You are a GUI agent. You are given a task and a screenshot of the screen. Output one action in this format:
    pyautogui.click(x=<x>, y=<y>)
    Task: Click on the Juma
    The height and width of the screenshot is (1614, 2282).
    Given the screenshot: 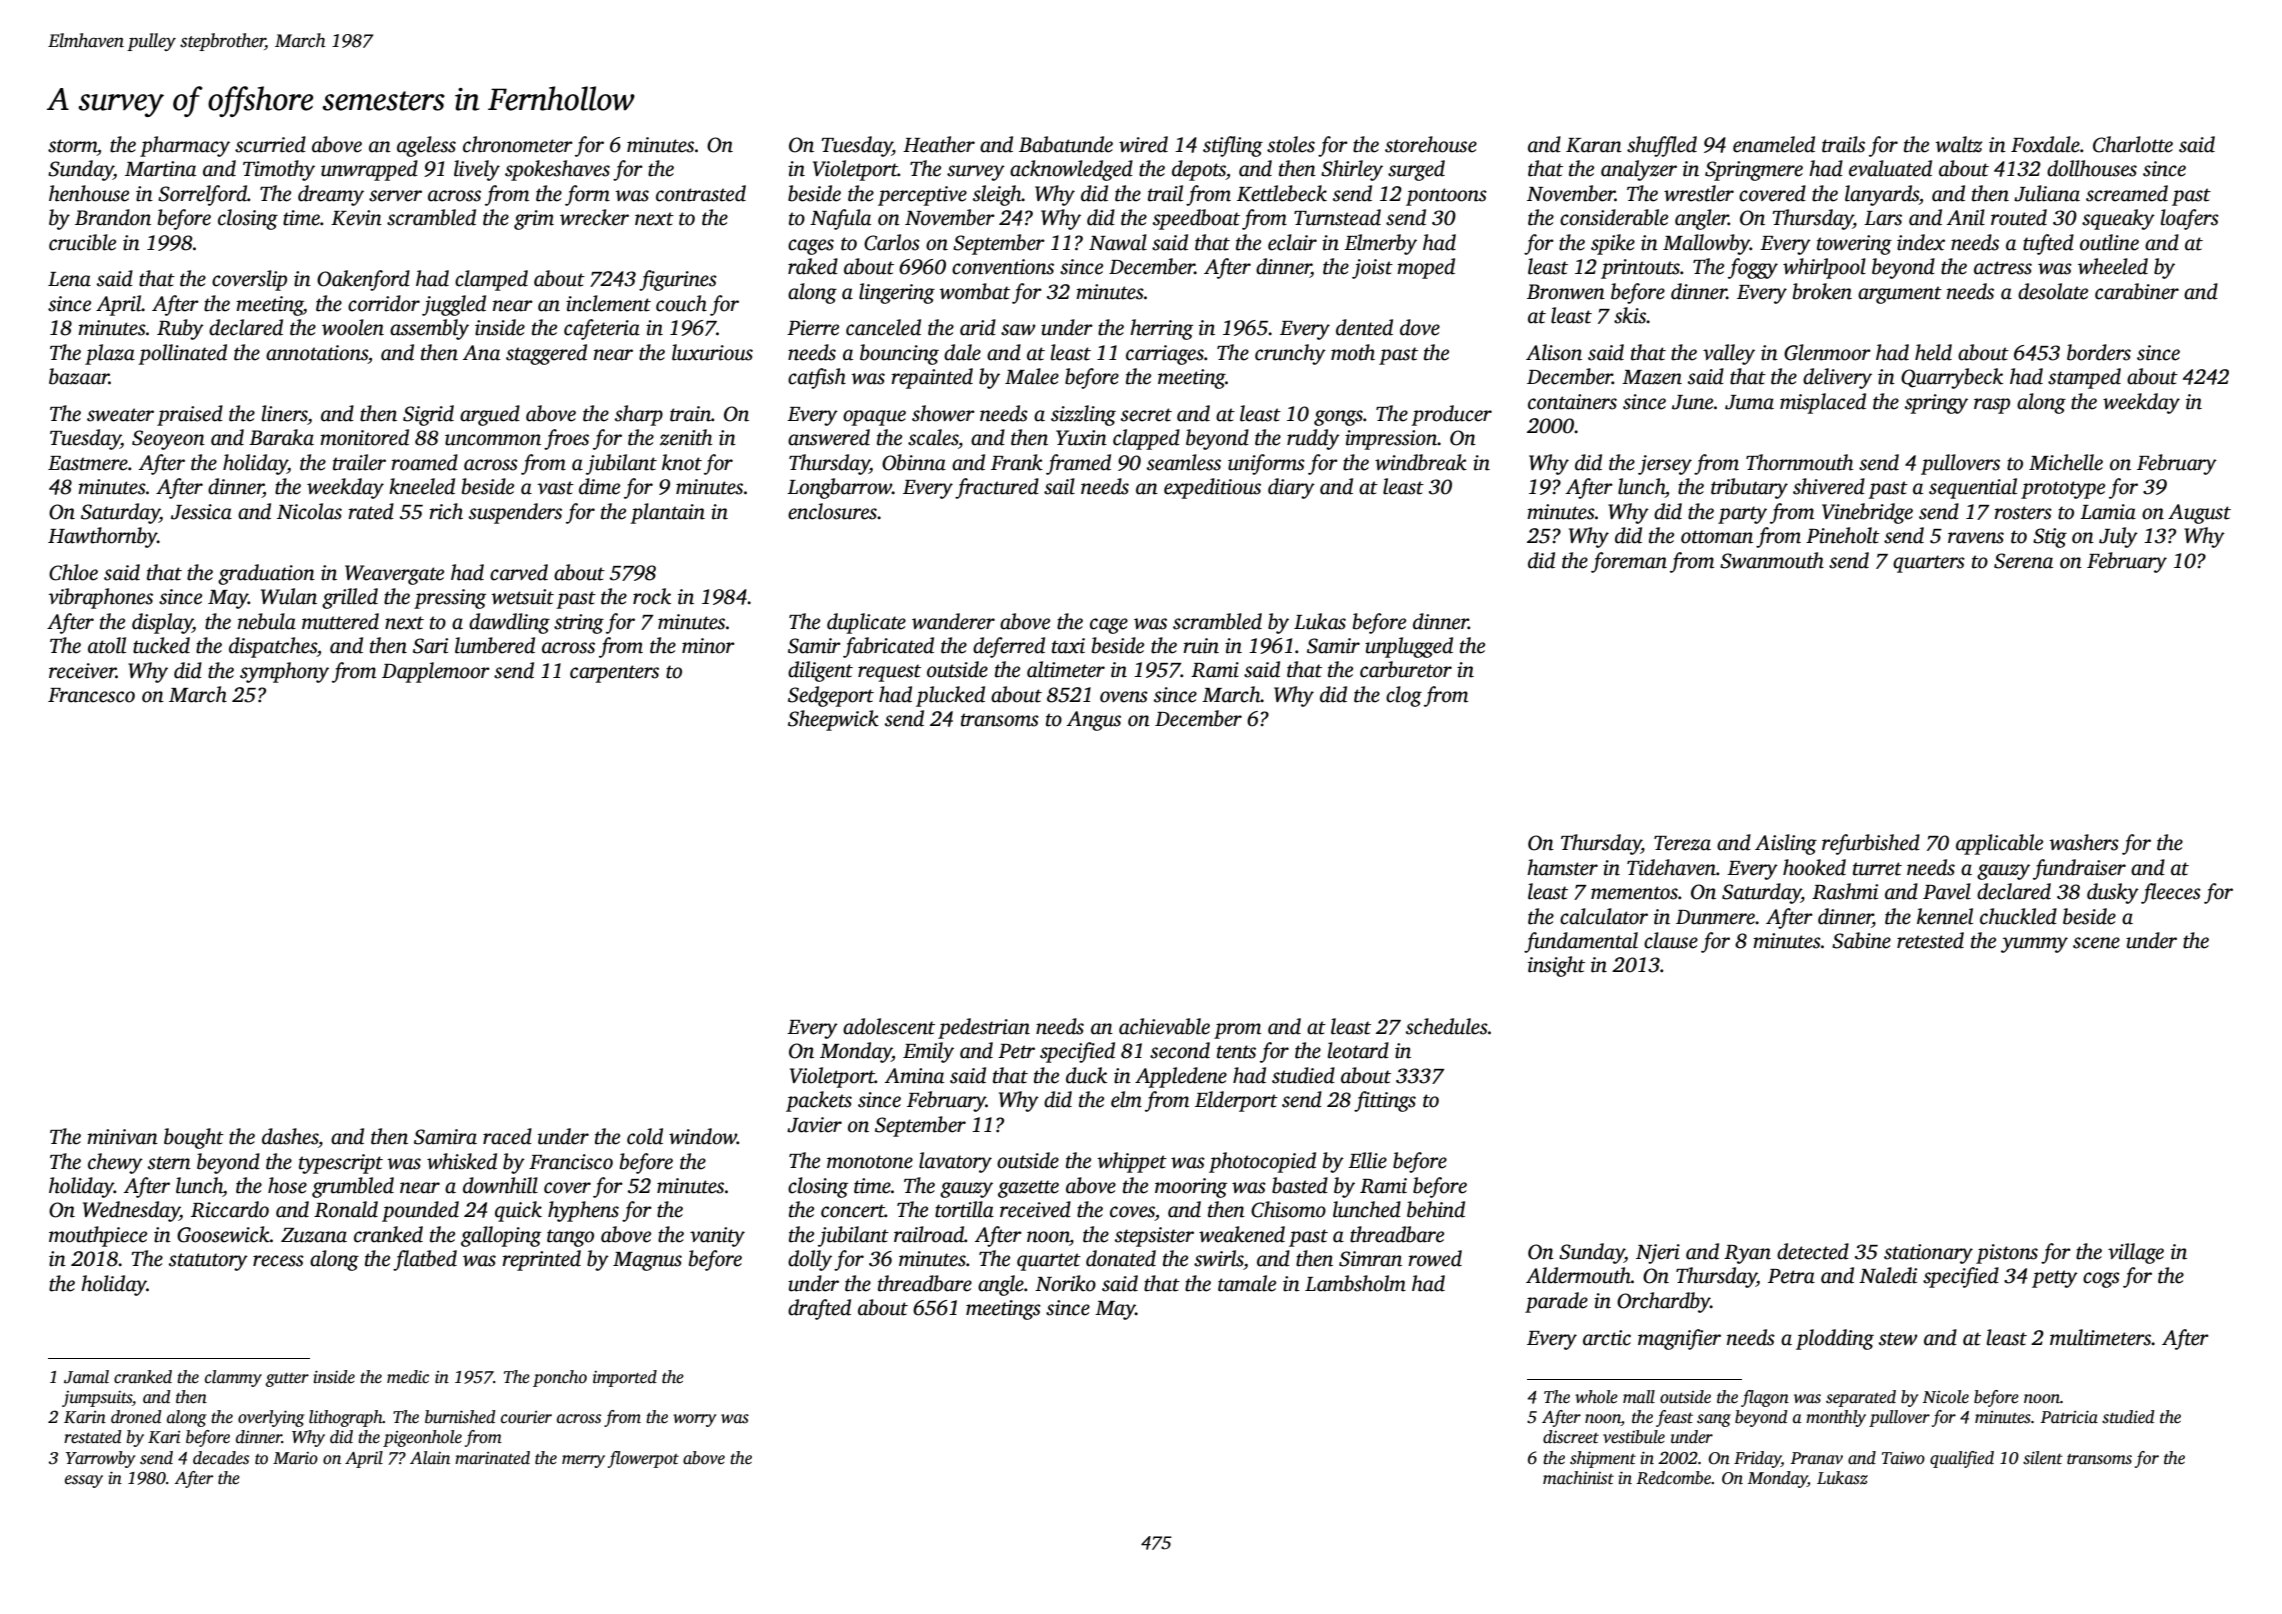 What is the action you would take?
    pyautogui.click(x=1749, y=402)
